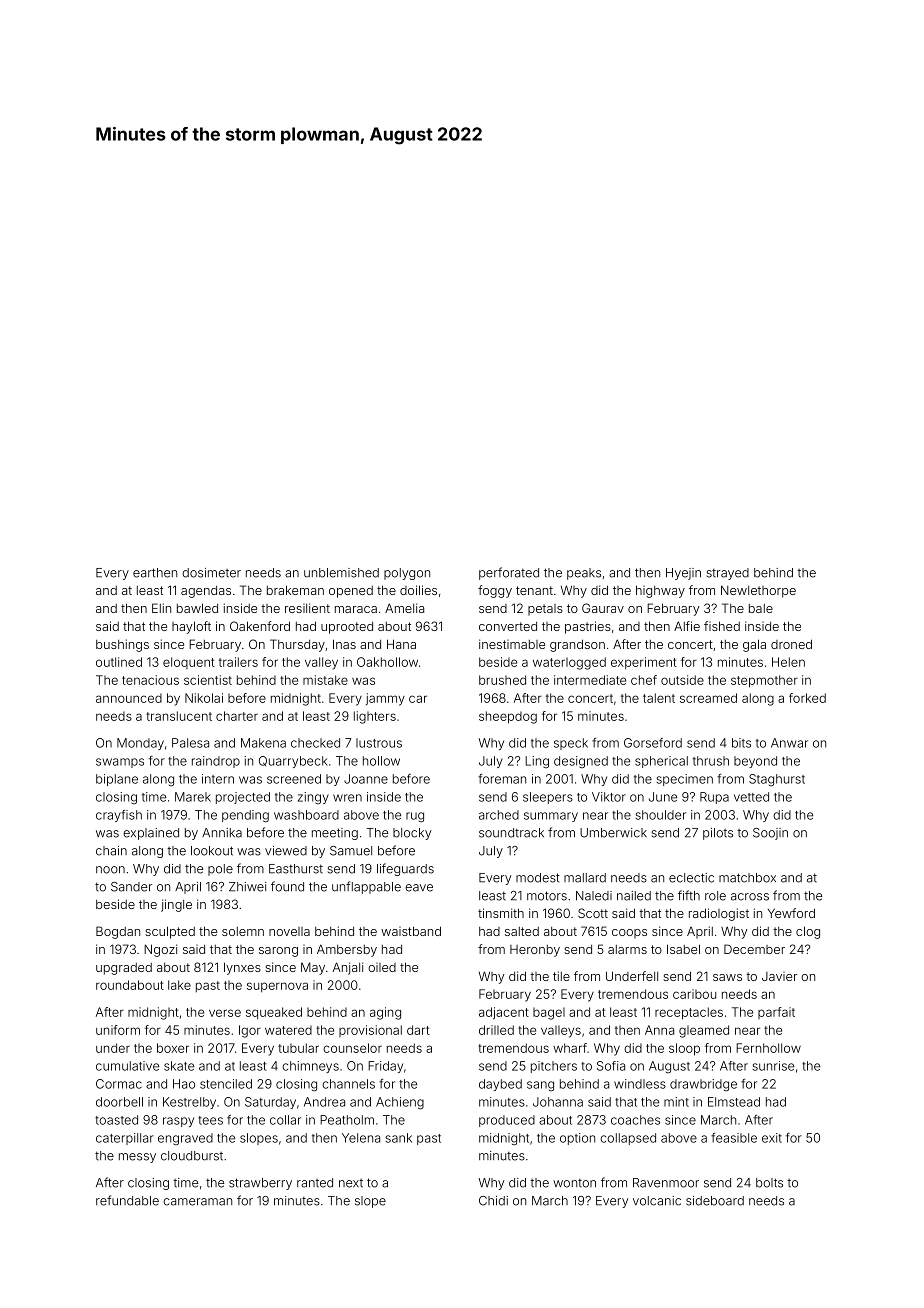 The width and height of the screenshot is (924, 1308). Describe the element at coordinates (770, 834) in the screenshot. I see `Soojin` at that location.
